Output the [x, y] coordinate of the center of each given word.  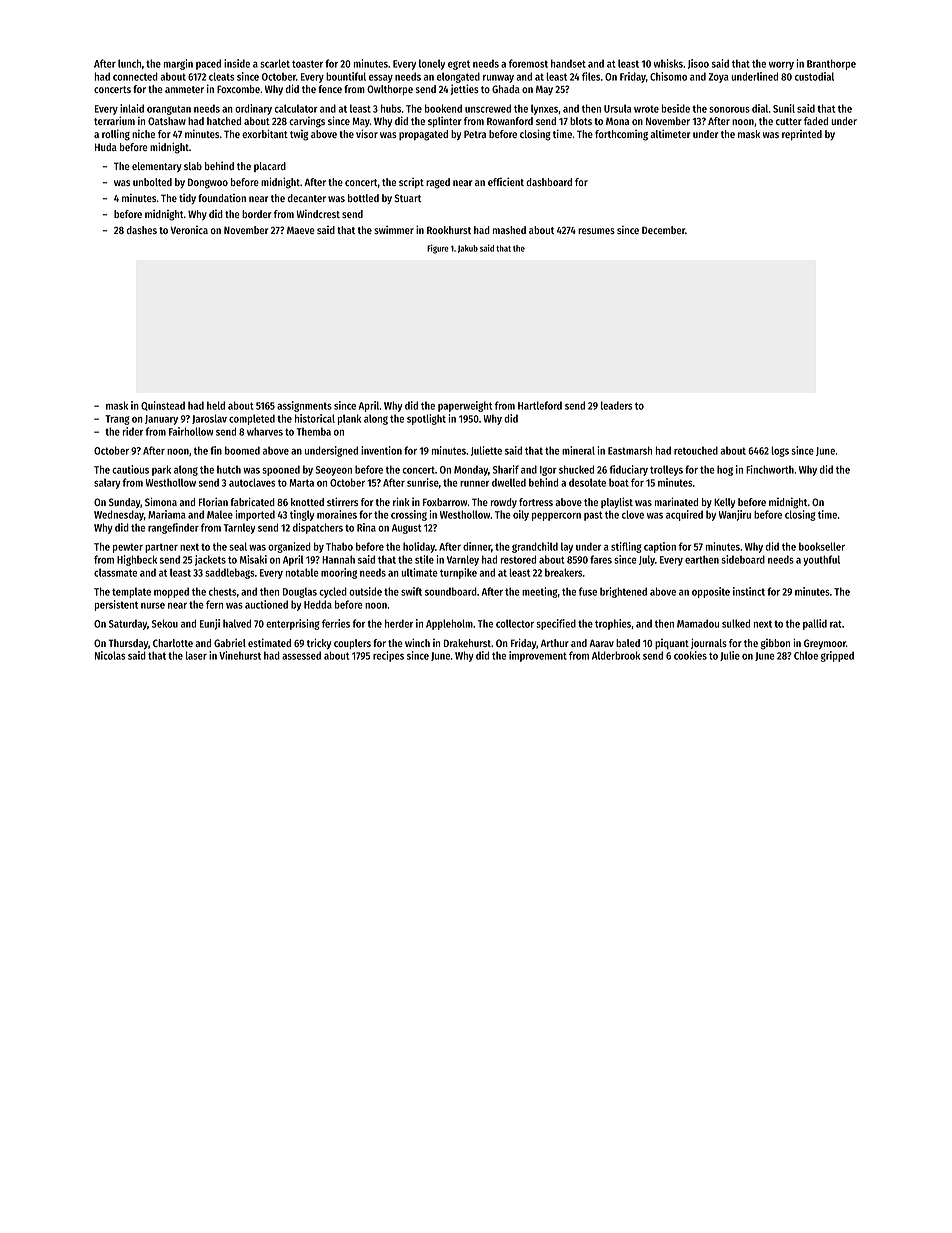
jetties [464, 89]
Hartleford [540, 405]
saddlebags [230, 573]
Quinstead [163, 406]
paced [208, 64]
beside [676, 108]
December [663, 230]
